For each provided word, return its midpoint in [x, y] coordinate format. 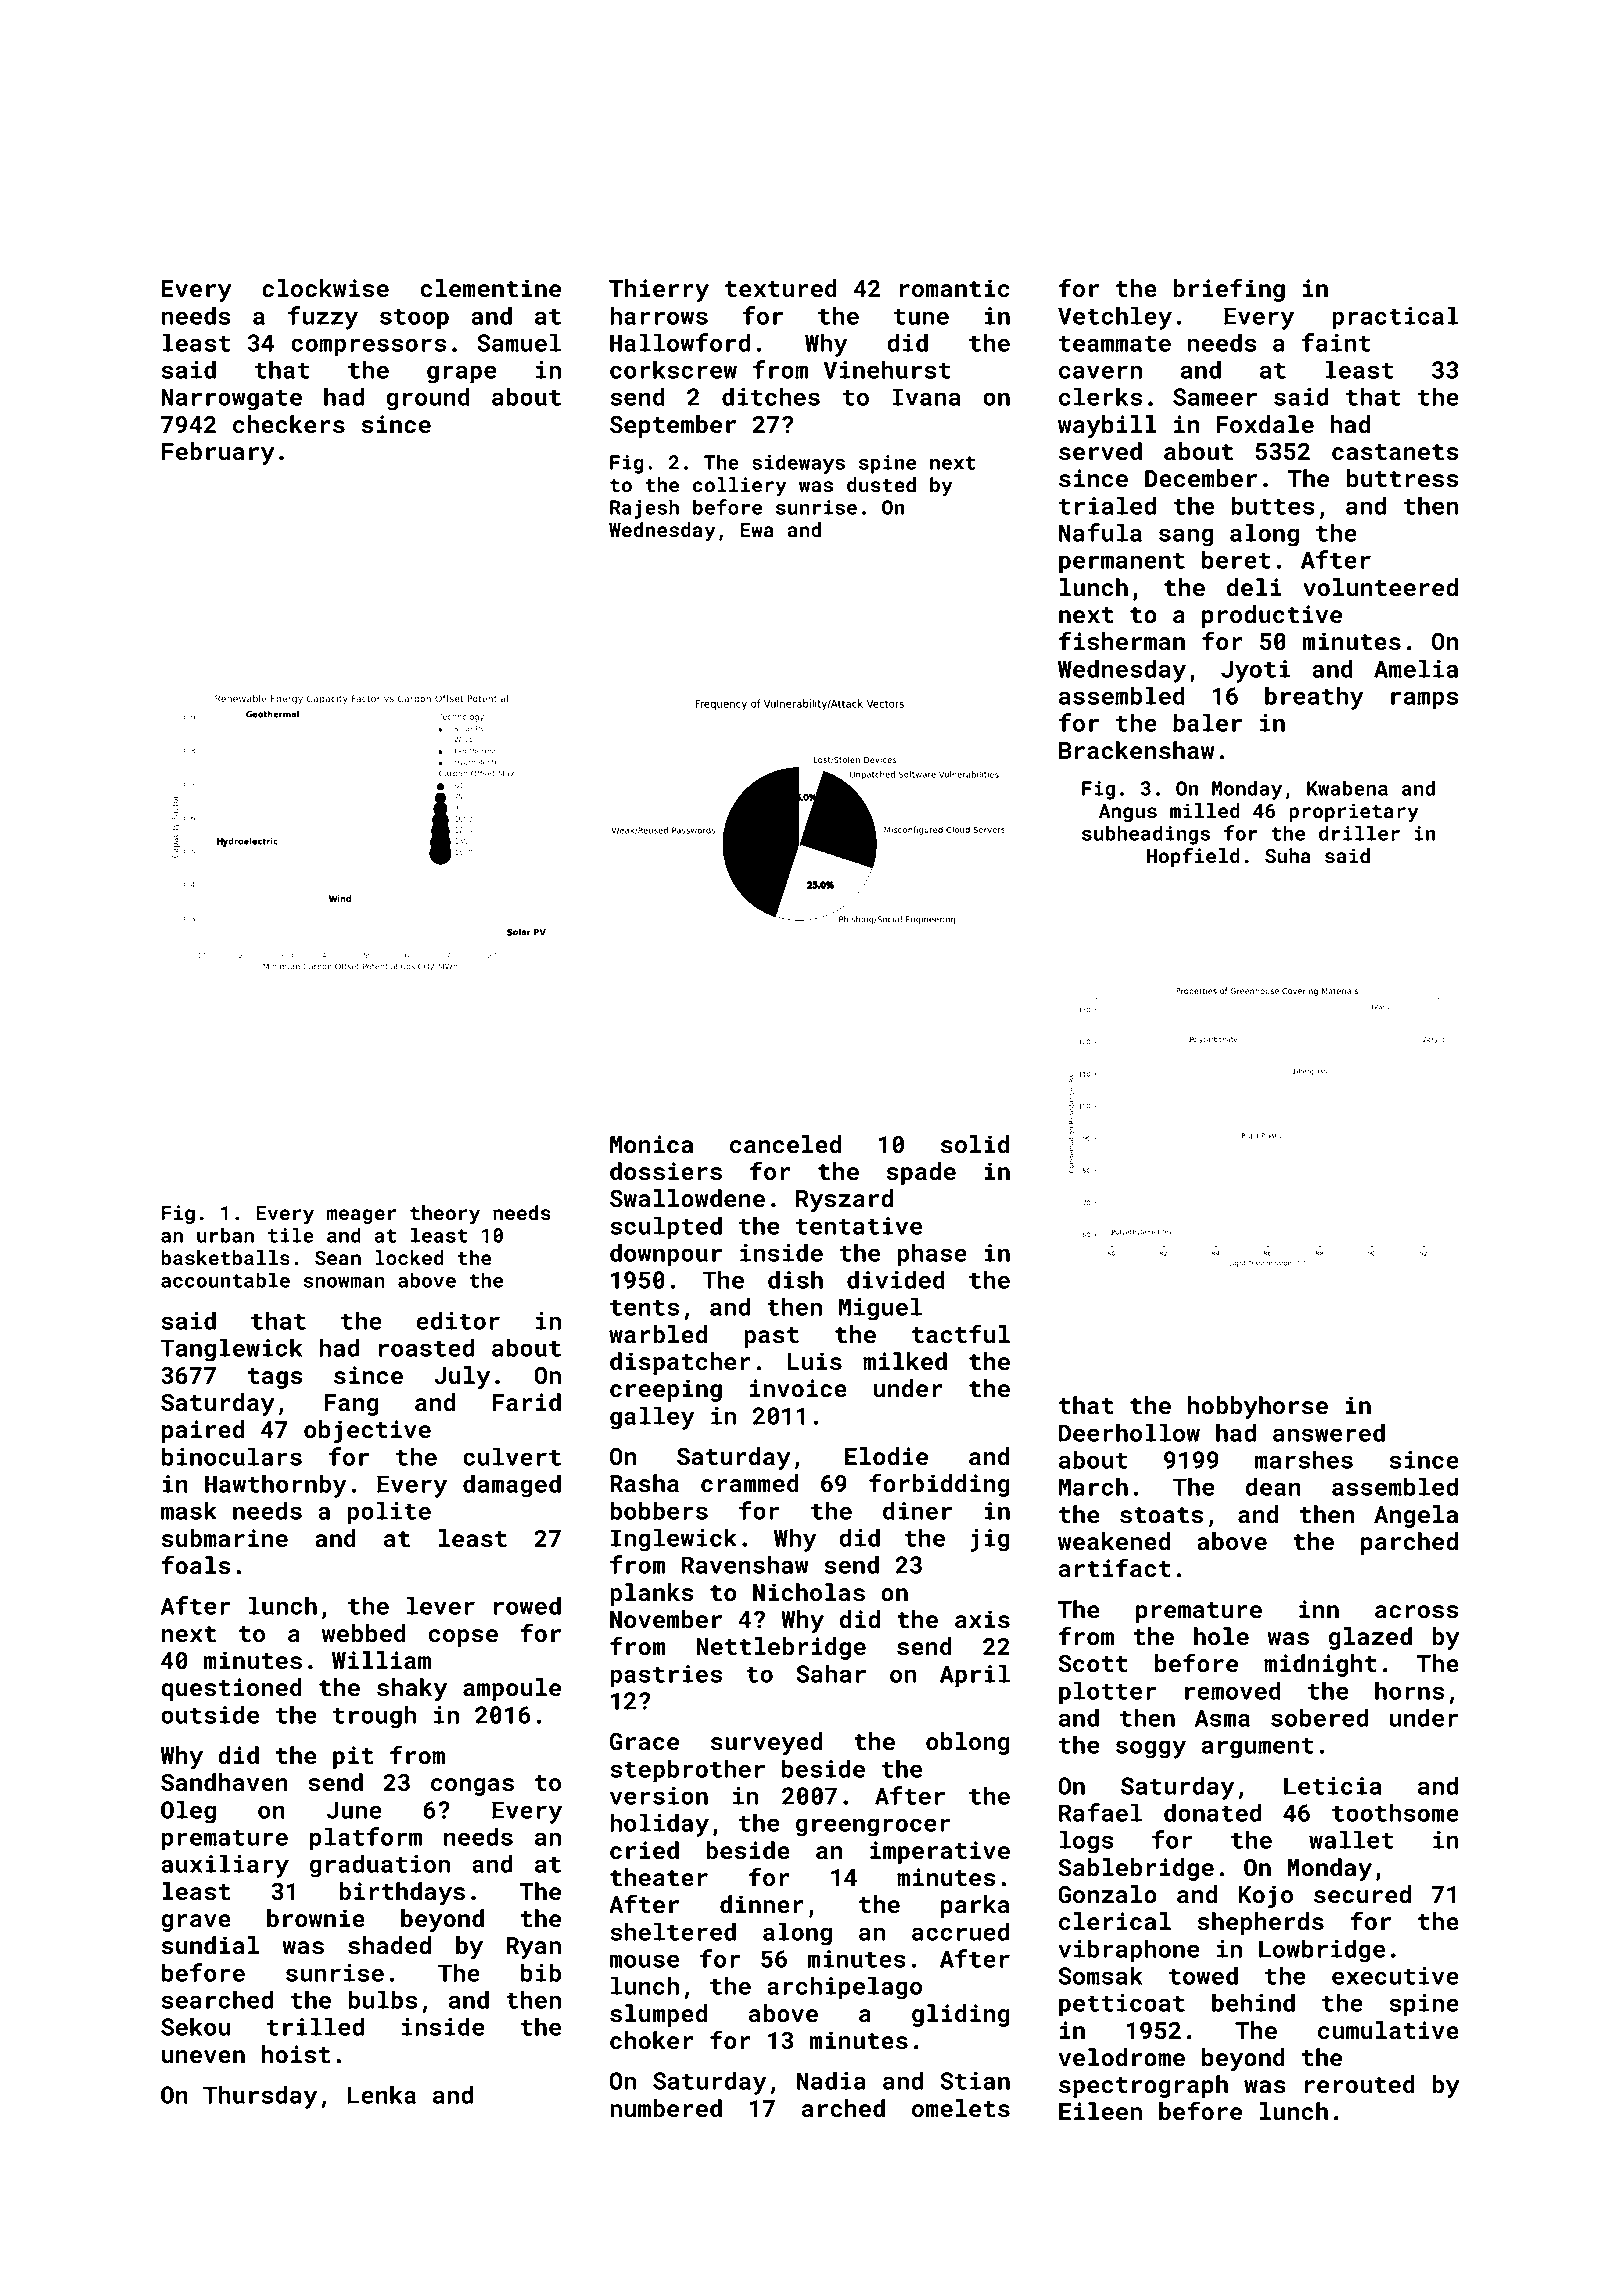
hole [1221, 1636]
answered [1329, 1432]
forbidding [939, 1485]
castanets [1395, 452]
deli [1254, 587]
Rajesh [644, 509]
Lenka [381, 2094]
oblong [968, 1743]
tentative [859, 1226]
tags [275, 1378]
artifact [1115, 1568]
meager [362, 1216]
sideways [798, 464]
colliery [740, 486]
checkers [289, 424]
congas [472, 1787]
